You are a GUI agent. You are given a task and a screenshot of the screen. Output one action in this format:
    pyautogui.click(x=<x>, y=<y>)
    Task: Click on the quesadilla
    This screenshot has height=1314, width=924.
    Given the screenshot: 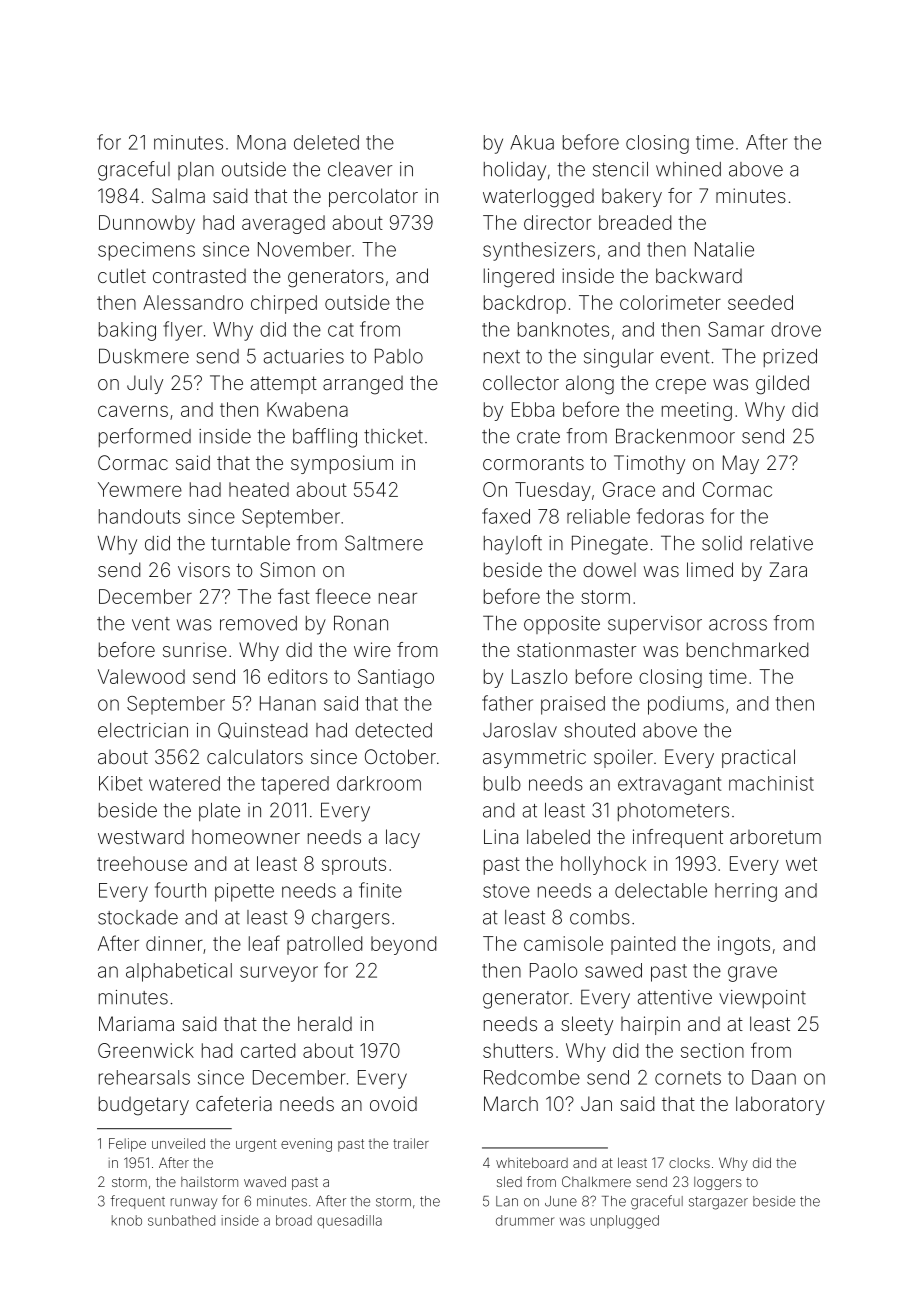 What is the action you would take?
    pyautogui.click(x=349, y=1222)
